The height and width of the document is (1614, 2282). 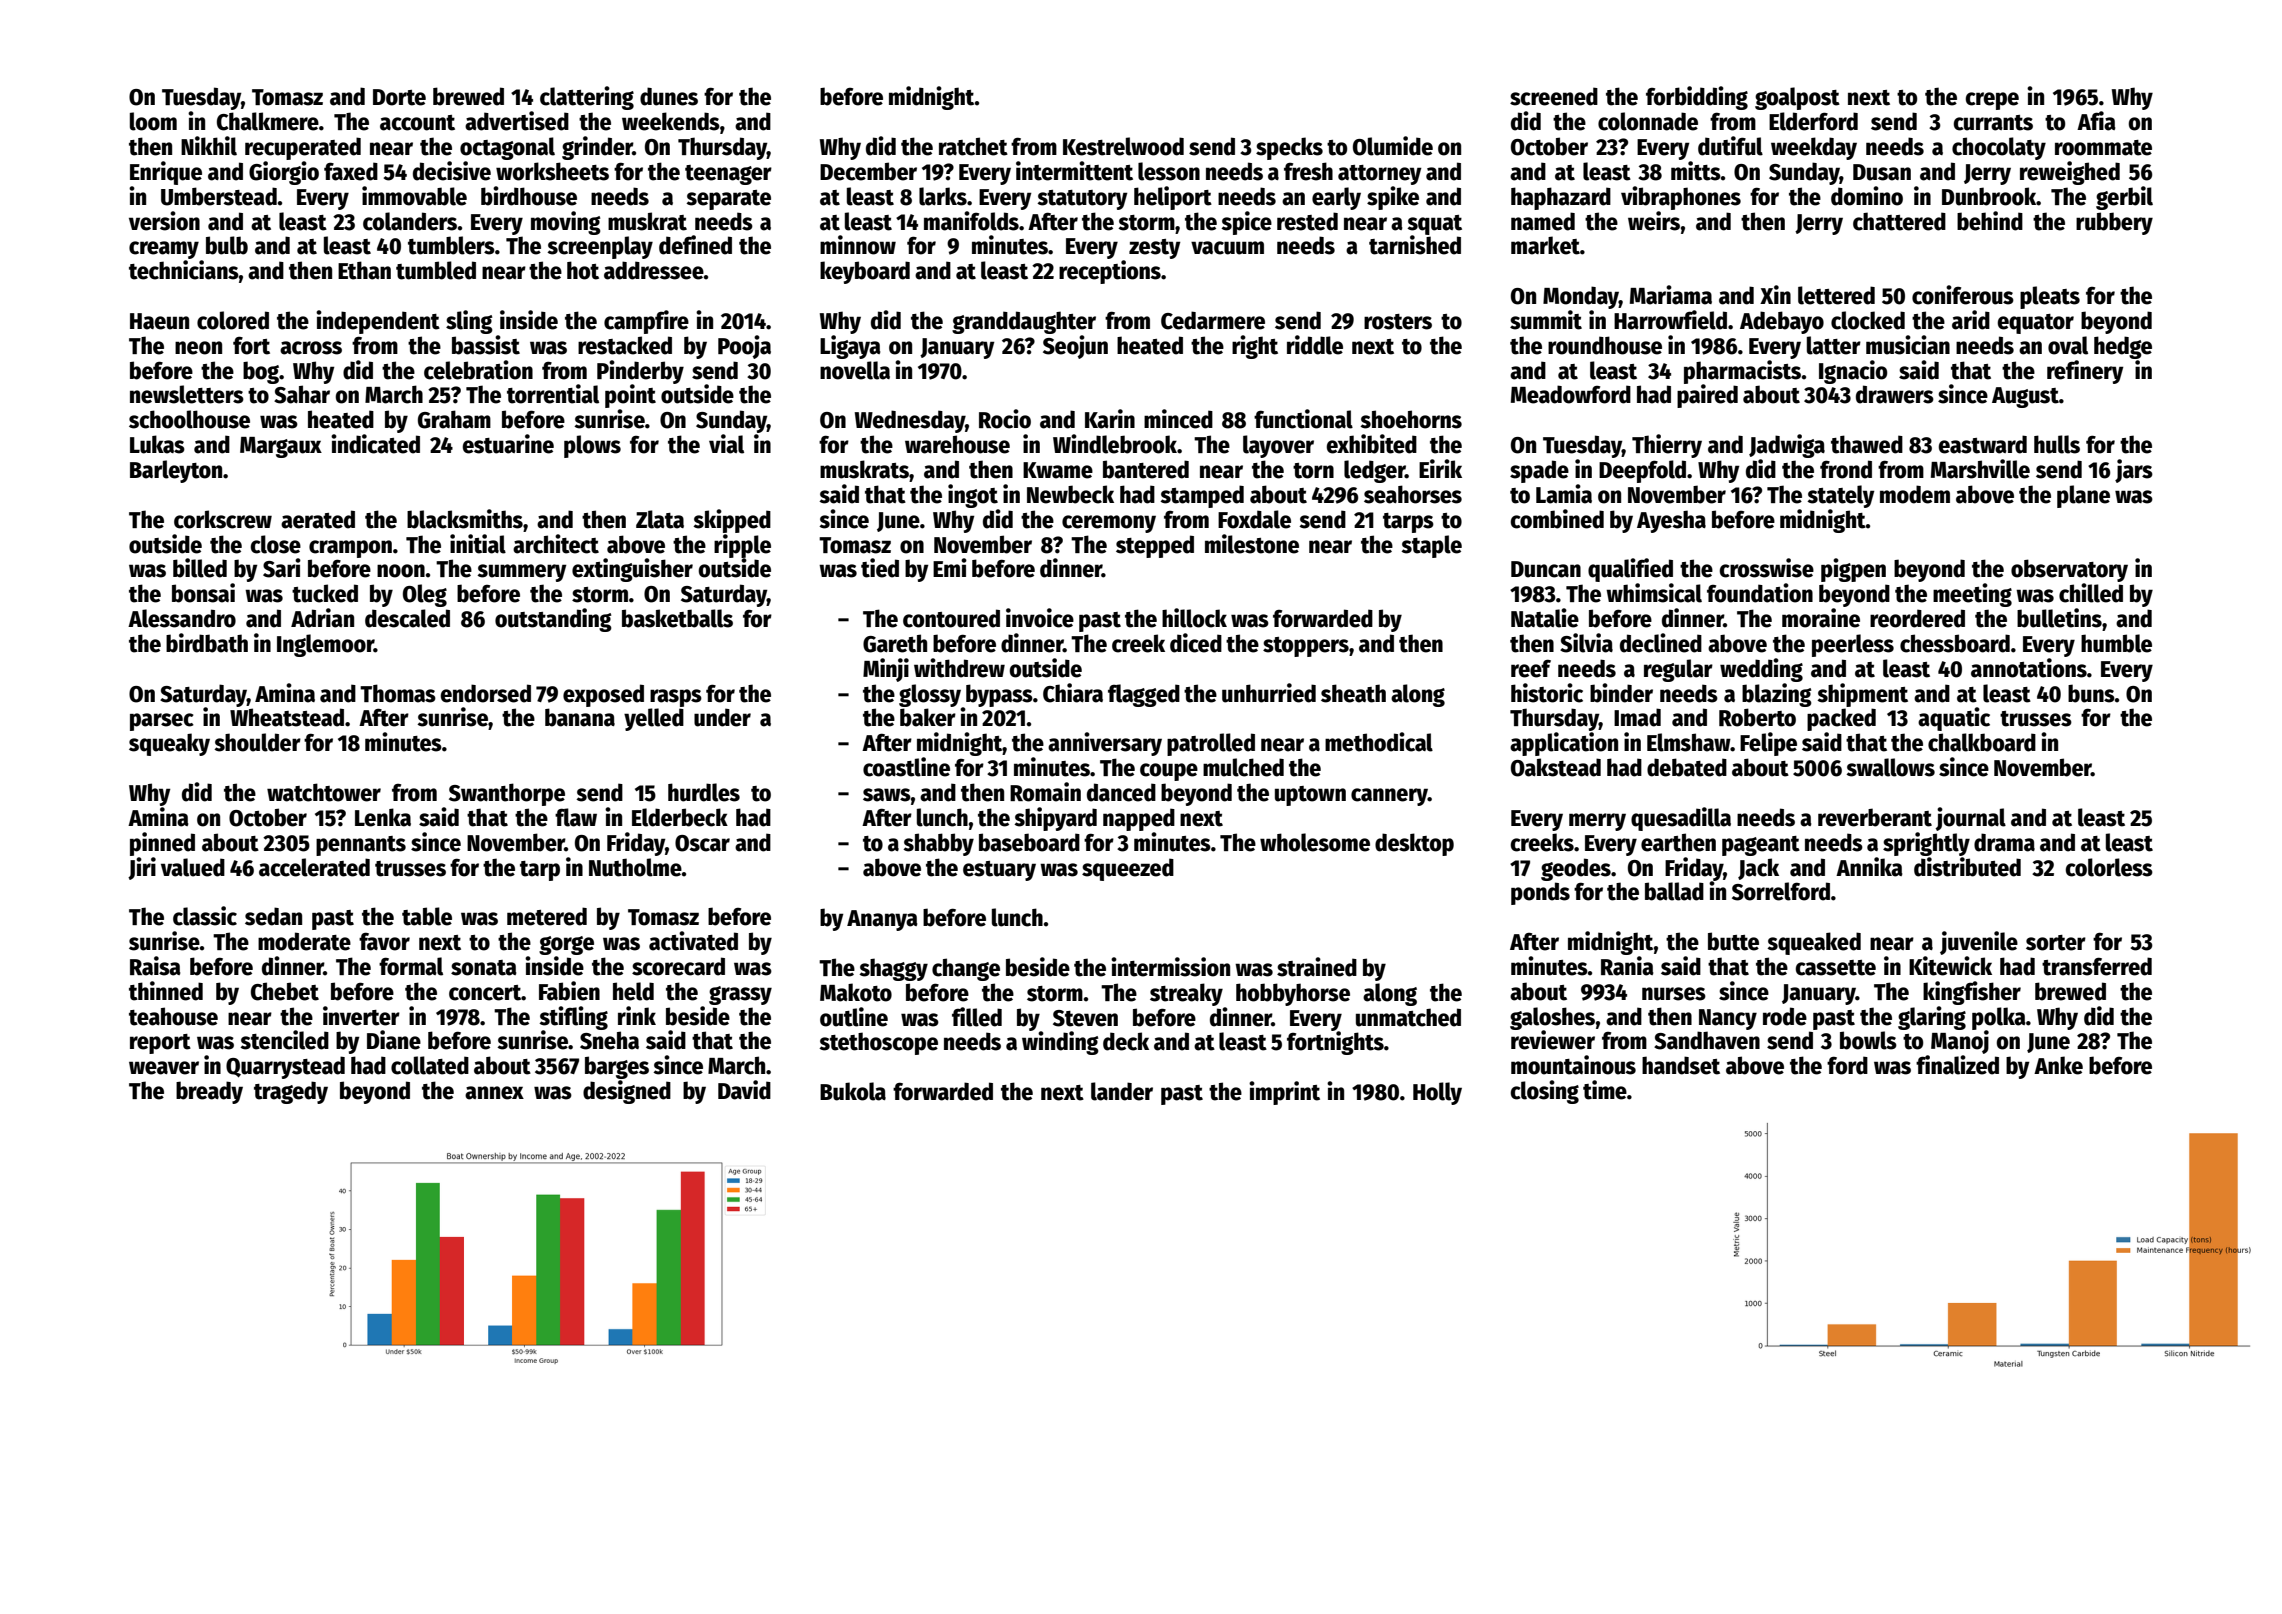 What do you see at coordinates (678, 966) in the document?
I see `scorecard` at bounding box center [678, 966].
